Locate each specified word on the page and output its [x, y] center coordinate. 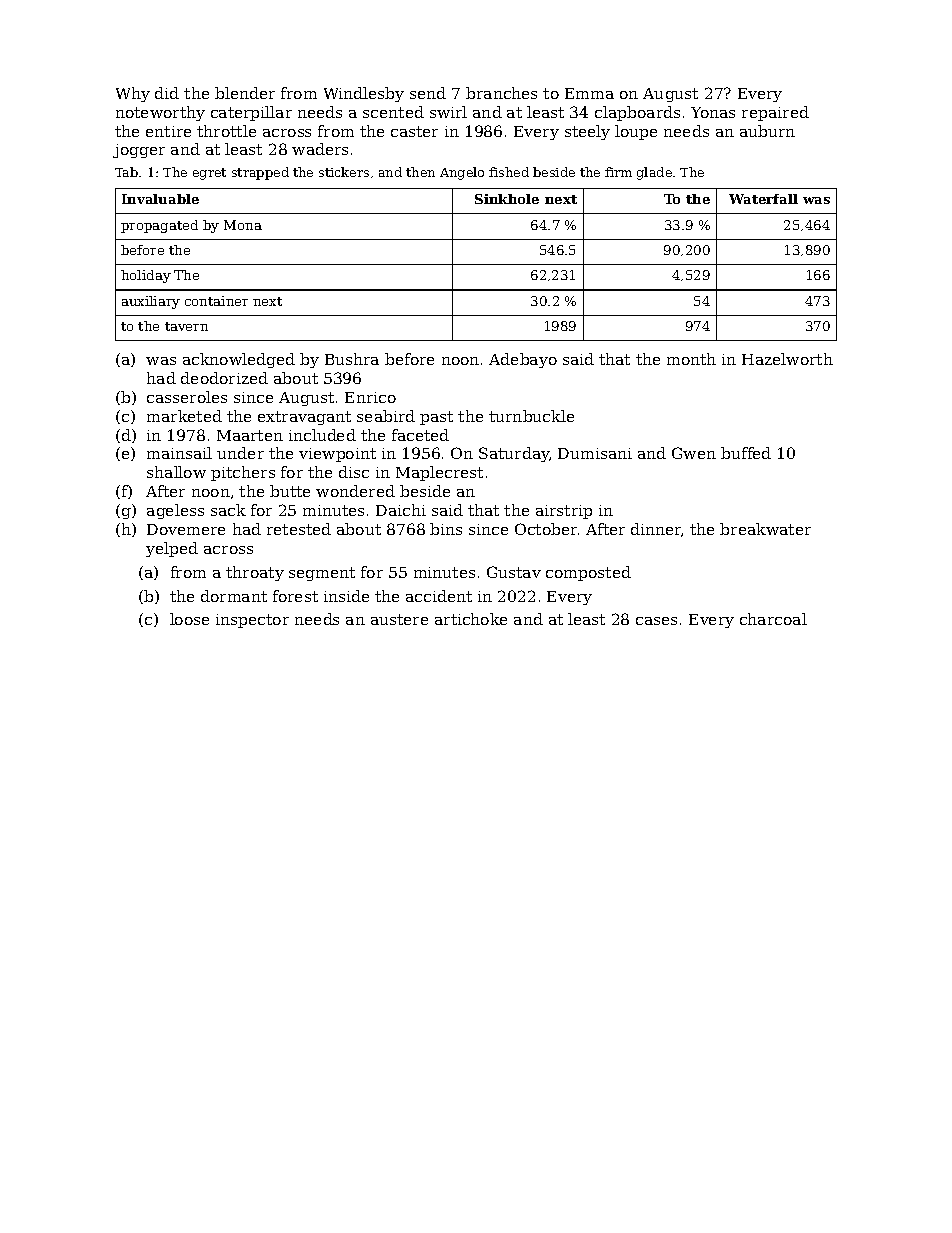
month [691, 359]
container [216, 301]
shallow [176, 472]
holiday [146, 276]
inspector [252, 621]
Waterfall [763, 199]
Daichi [401, 510]
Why [133, 94]
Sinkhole [507, 199]
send [428, 93]
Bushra [352, 359]
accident [439, 596]
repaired [775, 113]
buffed [746, 453]
